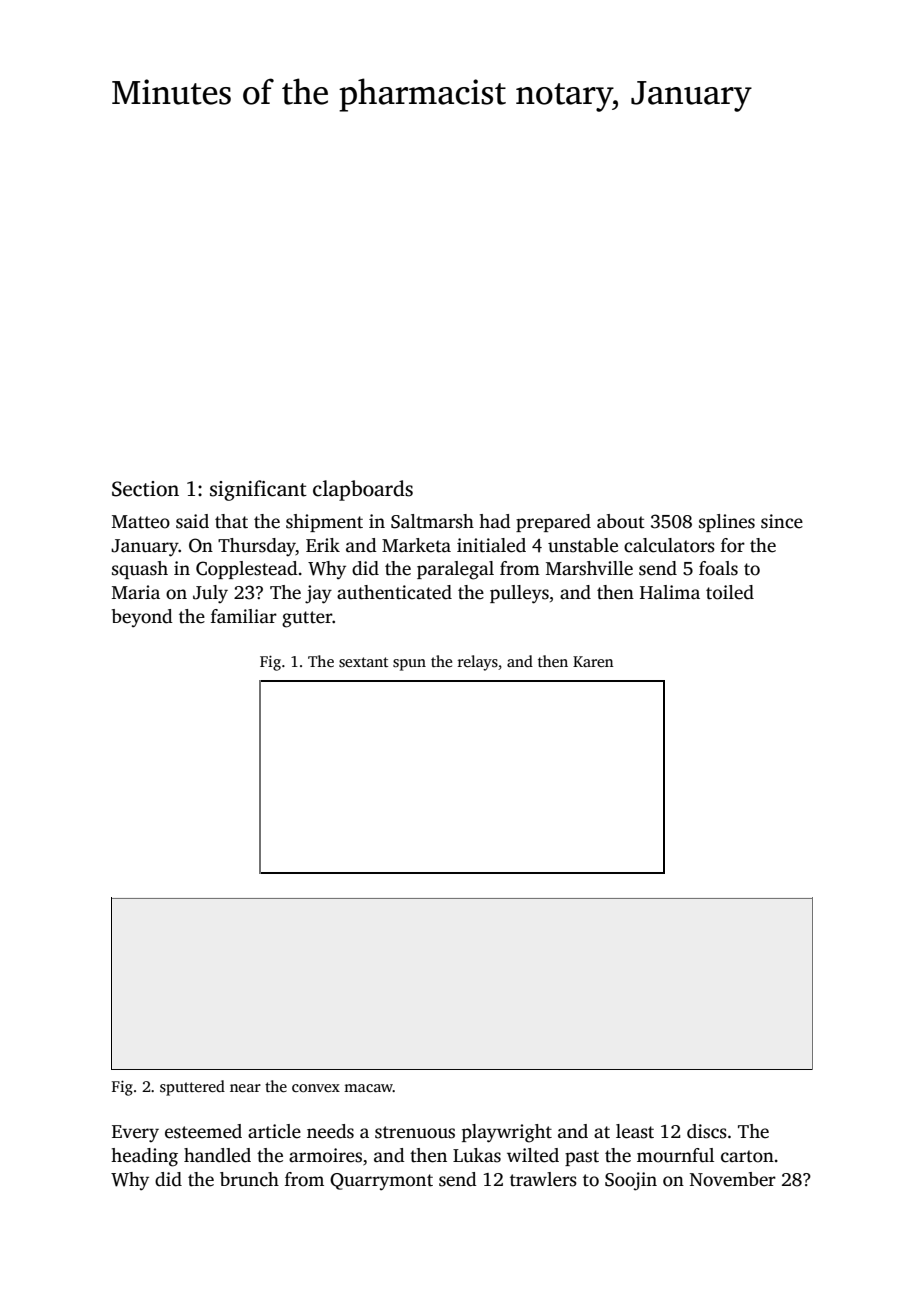 The height and width of the document is (1314, 924). Describe the element at coordinates (363, 662) in the document. I see `sextant` at that location.
